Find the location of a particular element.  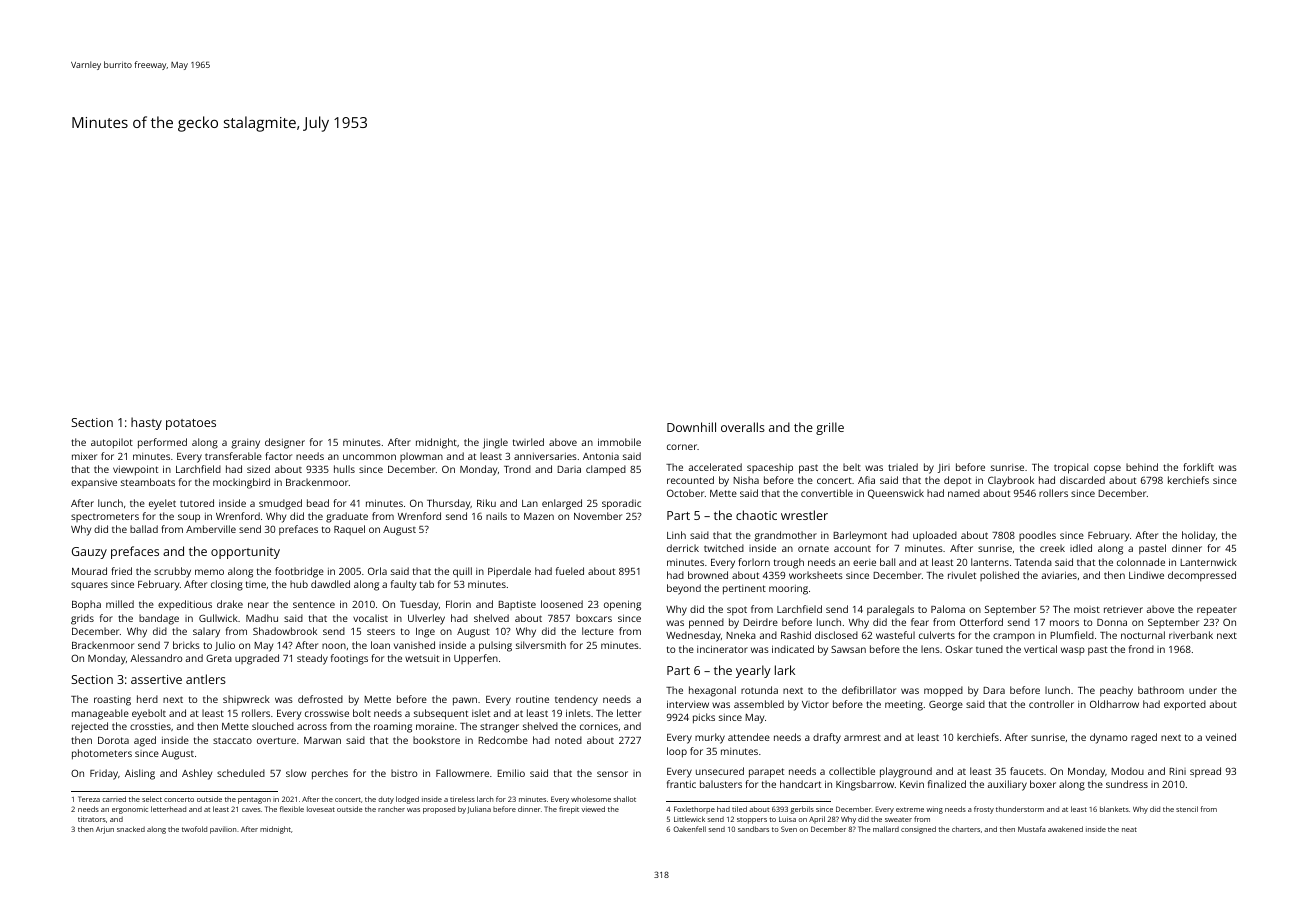

autopilot is located at coordinates (112, 443).
